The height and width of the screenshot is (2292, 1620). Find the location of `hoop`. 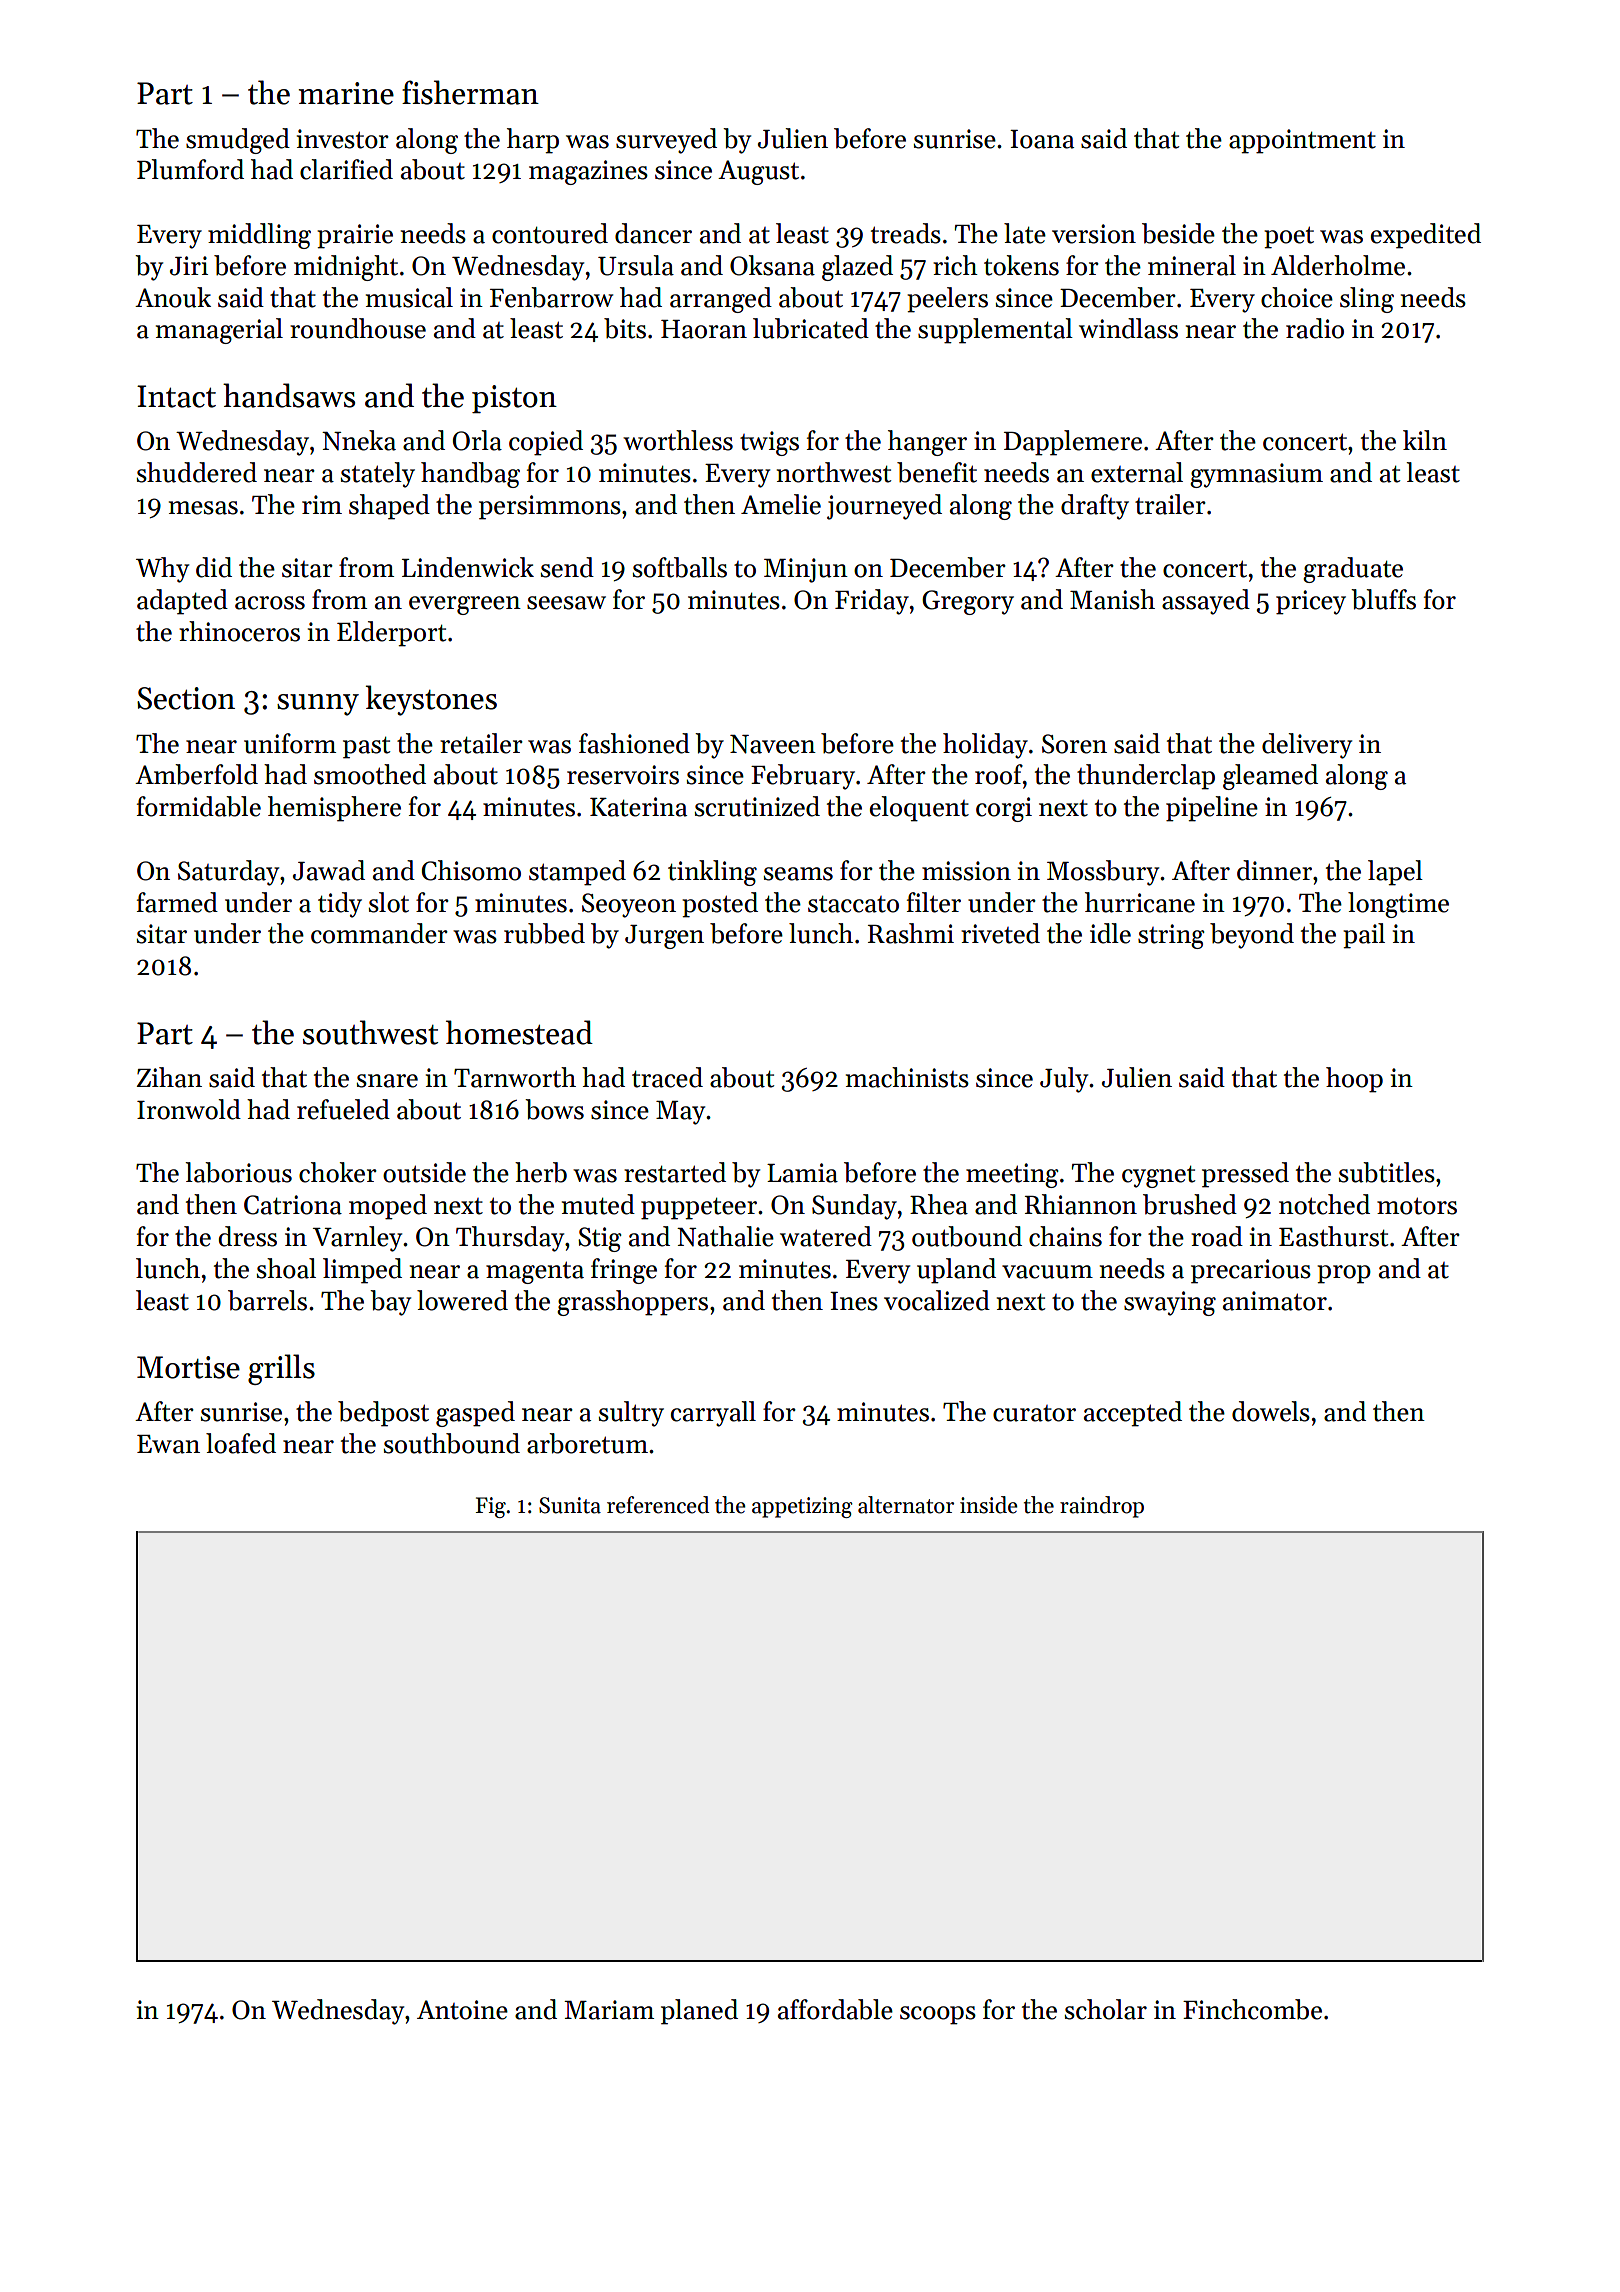

hoop is located at coordinates (1354, 1080).
